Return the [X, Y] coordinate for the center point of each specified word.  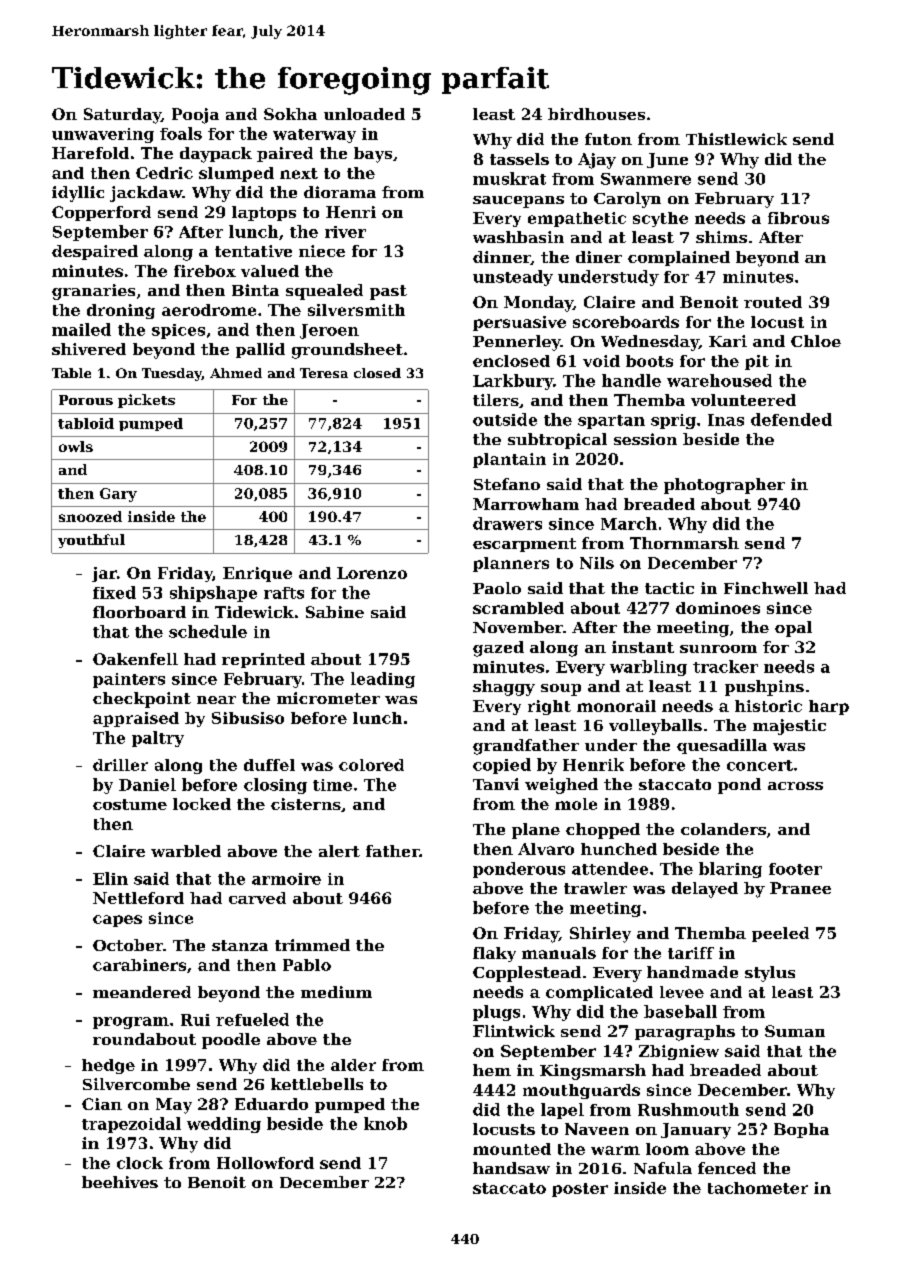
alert [339, 851]
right [549, 707]
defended [791, 419]
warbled [186, 851]
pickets [146, 401]
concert [760, 765]
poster [580, 1190]
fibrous [798, 218]
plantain [509, 460]
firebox [205, 271]
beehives [120, 1182]
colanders [723, 829]
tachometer [758, 1188]
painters [129, 680]
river [345, 232]
